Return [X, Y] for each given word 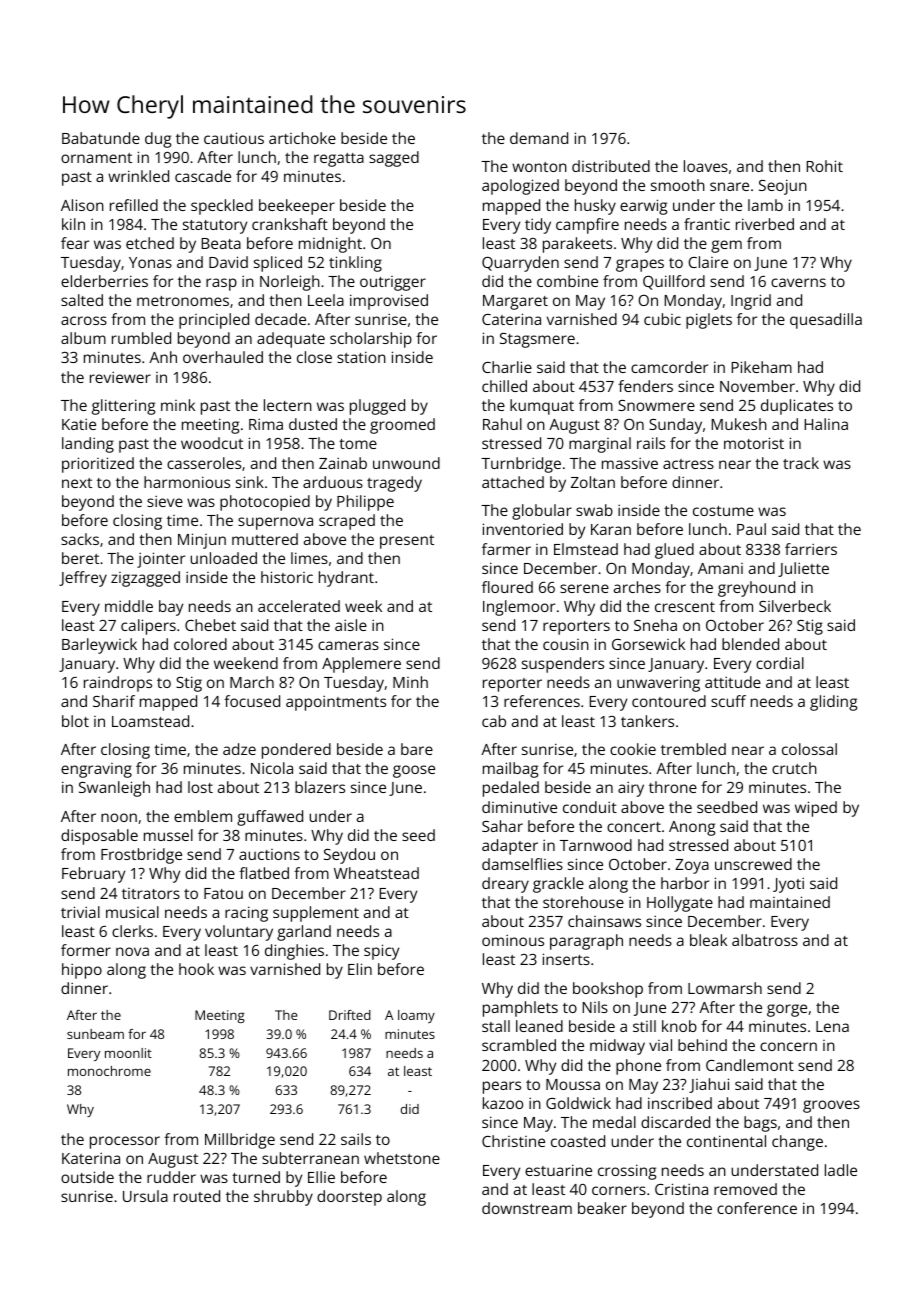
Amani [720, 568]
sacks [80, 539]
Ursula [145, 1196]
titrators [151, 893]
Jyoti [788, 885]
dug [158, 140]
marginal [600, 445]
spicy [381, 952]
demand [539, 138]
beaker [602, 1208]
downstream [527, 1208]
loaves [706, 166]
